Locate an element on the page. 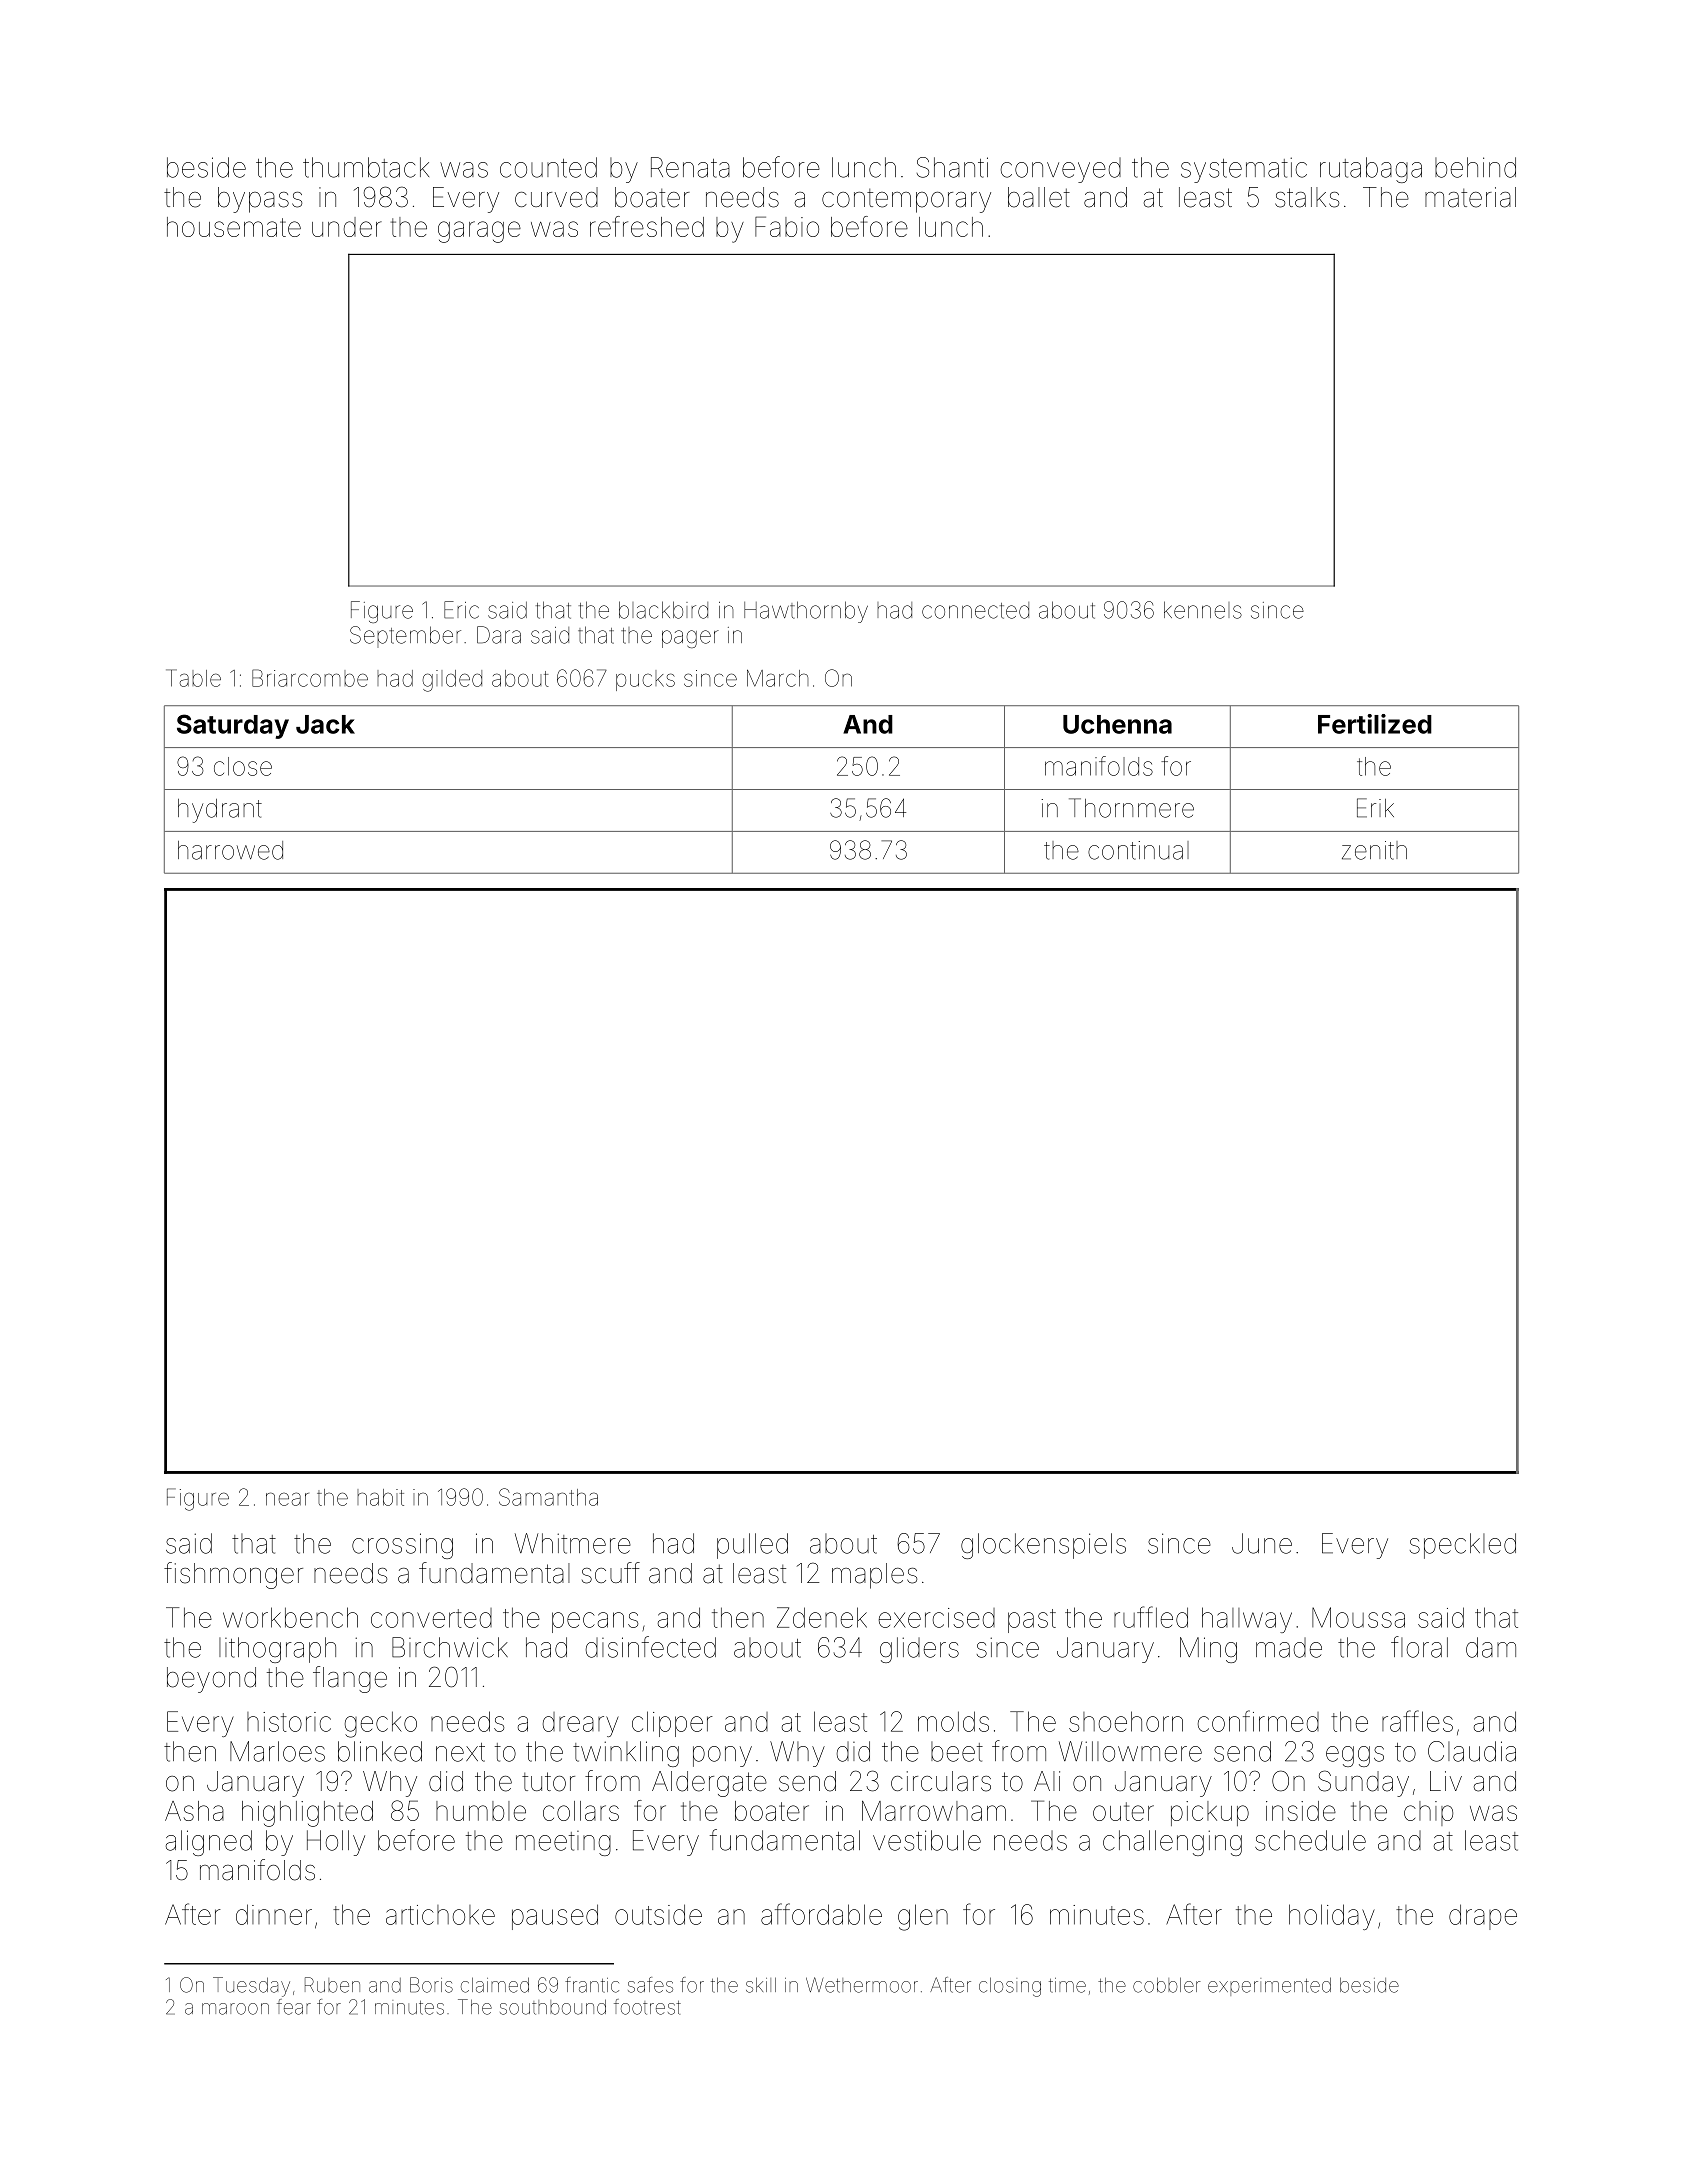  maroon is located at coordinates (235, 2009).
